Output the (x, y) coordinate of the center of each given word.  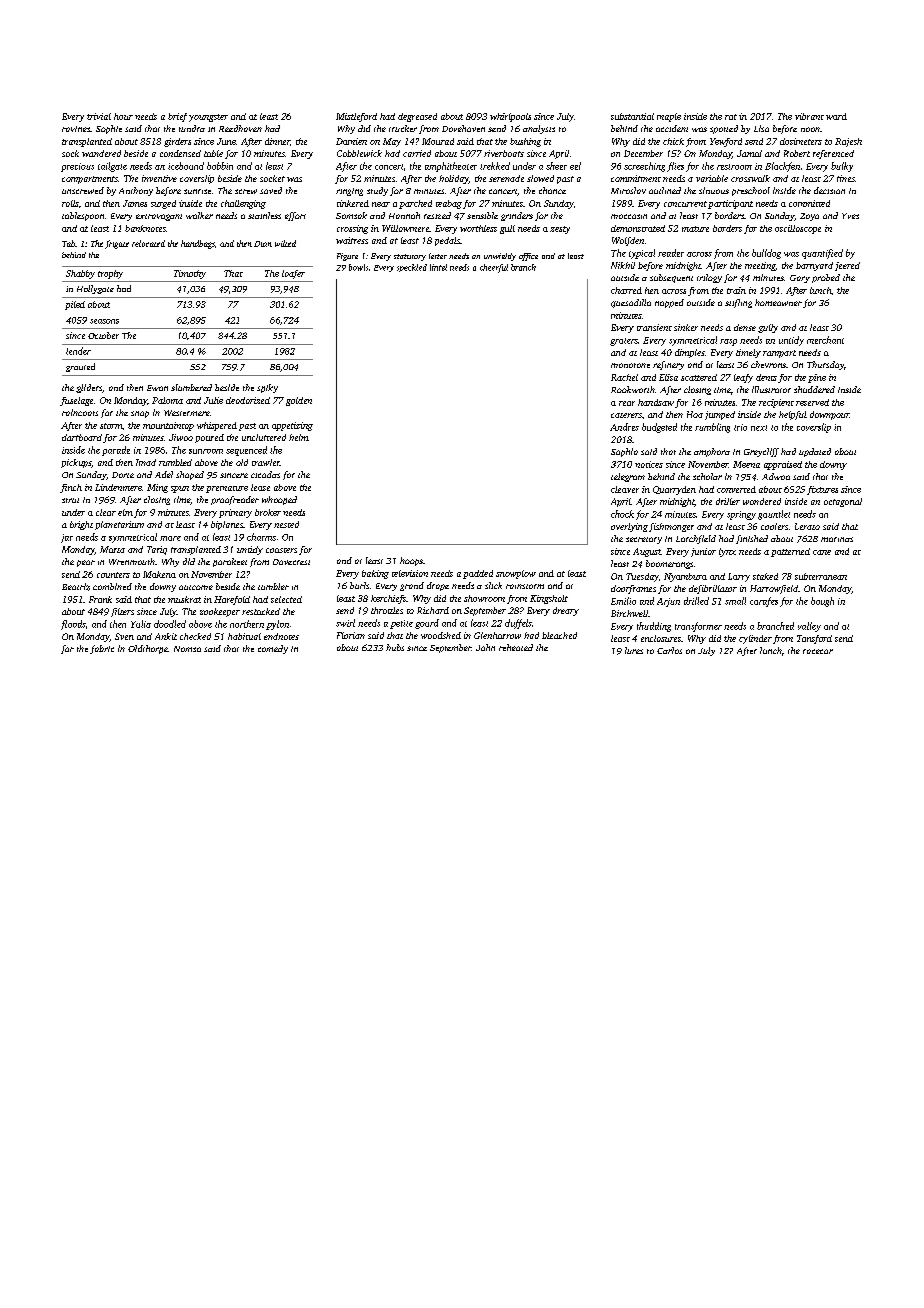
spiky (267, 388)
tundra (192, 128)
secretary (644, 540)
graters (624, 342)
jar (67, 538)
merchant (825, 340)
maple (669, 117)
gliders (89, 388)
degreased (417, 117)
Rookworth (633, 389)
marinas (837, 539)
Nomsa (187, 649)
